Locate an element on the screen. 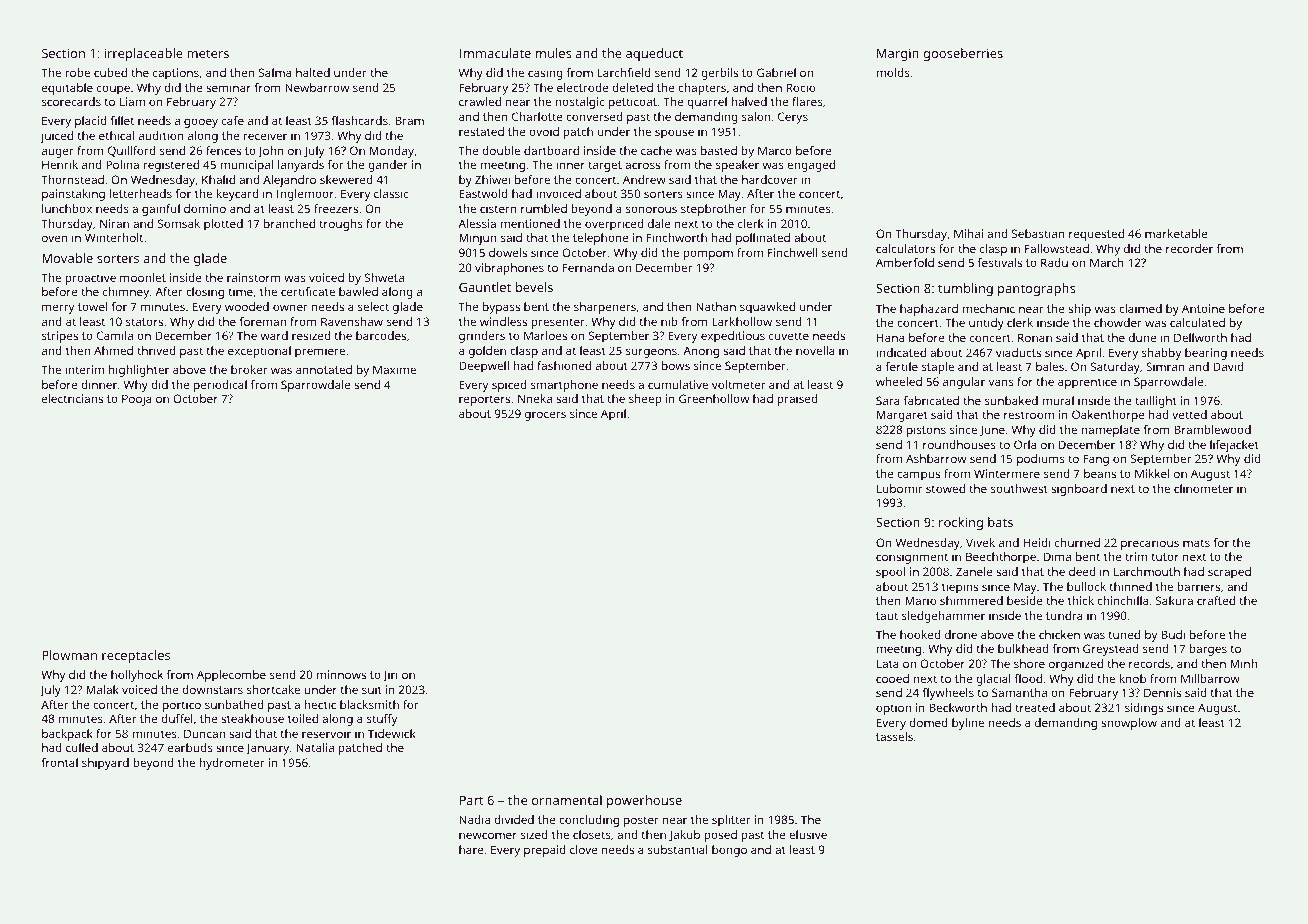 The width and height of the screenshot is (1308, 924). Pooja is located at coordinates (137, 400).
